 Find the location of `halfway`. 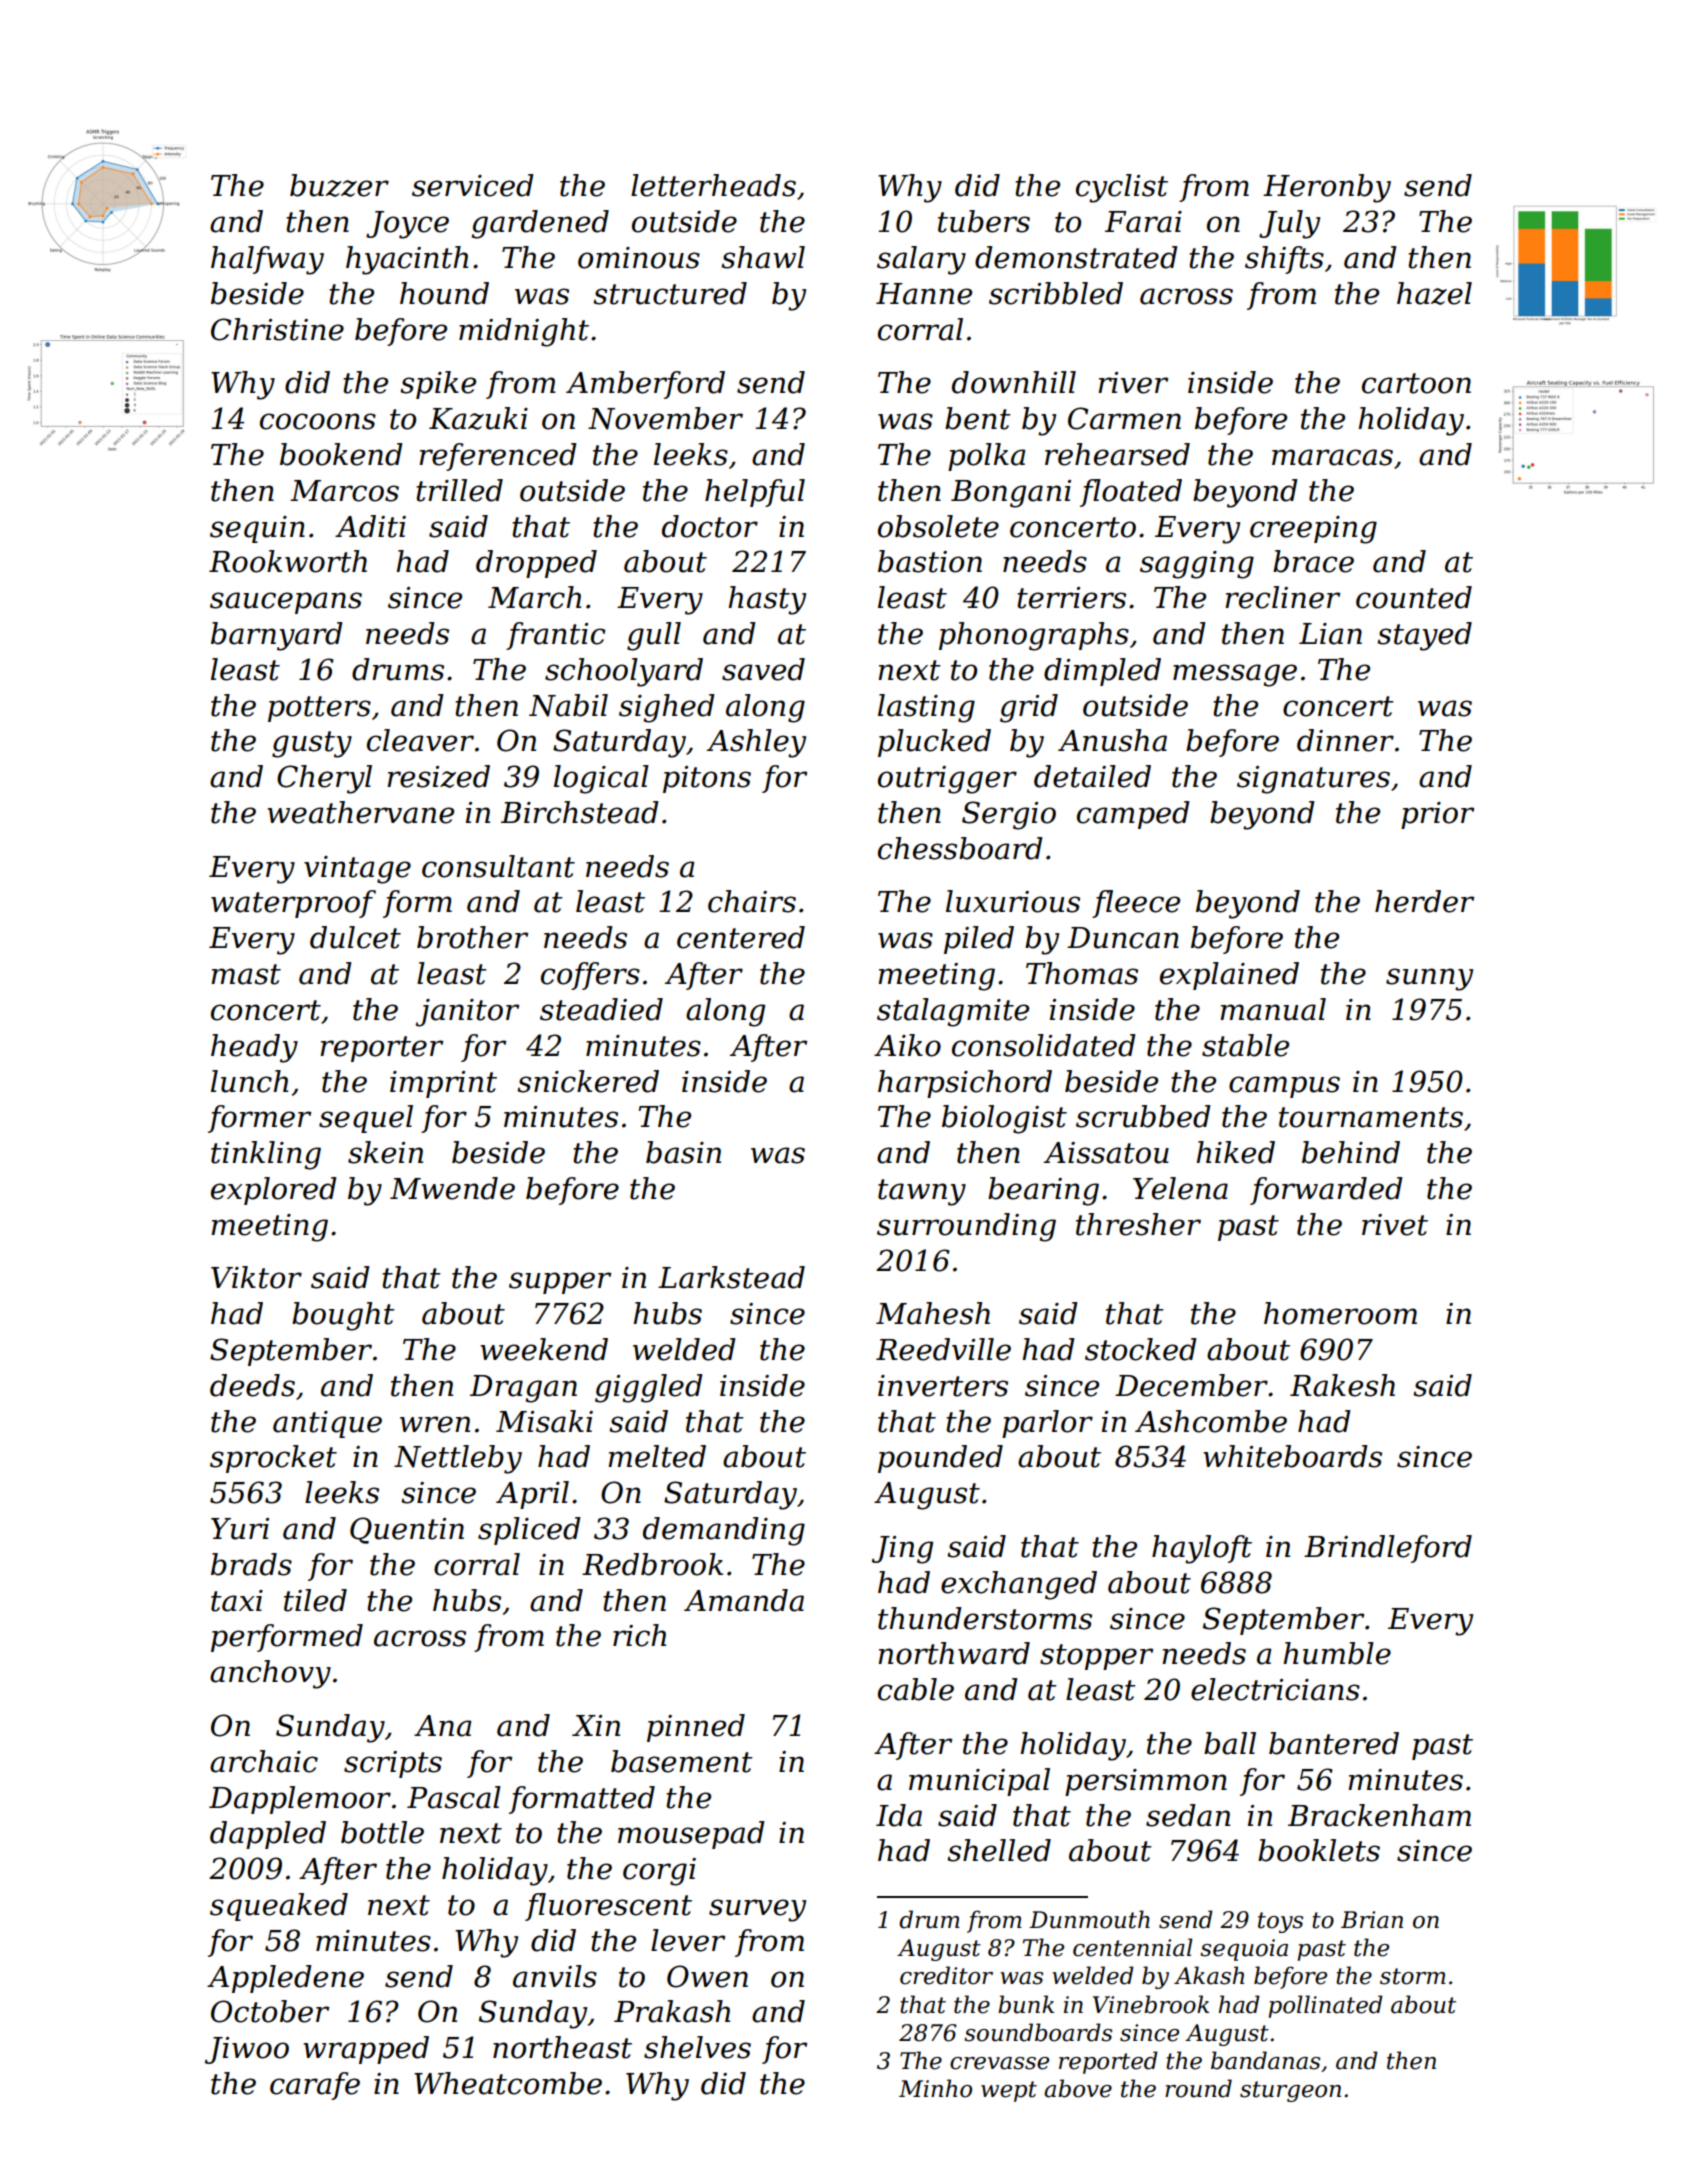

halfway is located at coordinates (267, 260).
